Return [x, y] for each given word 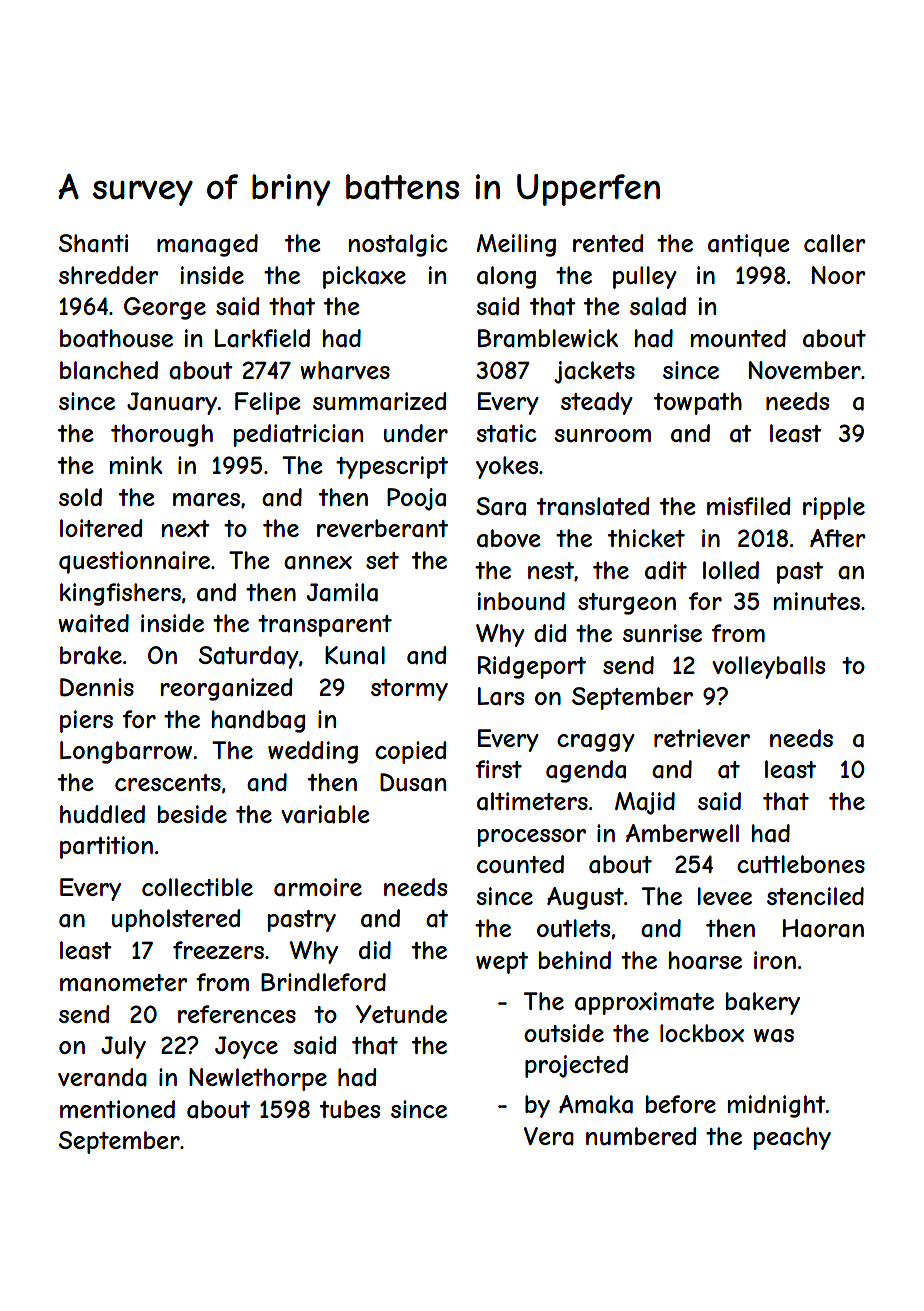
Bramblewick [548, 338]
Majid [645, 803]
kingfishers [120, 594]
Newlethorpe [258, 1079]
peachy [792, 1138]
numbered [641, 1136]
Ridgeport [532, 667]
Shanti [93, 243]
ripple [834, 508]
